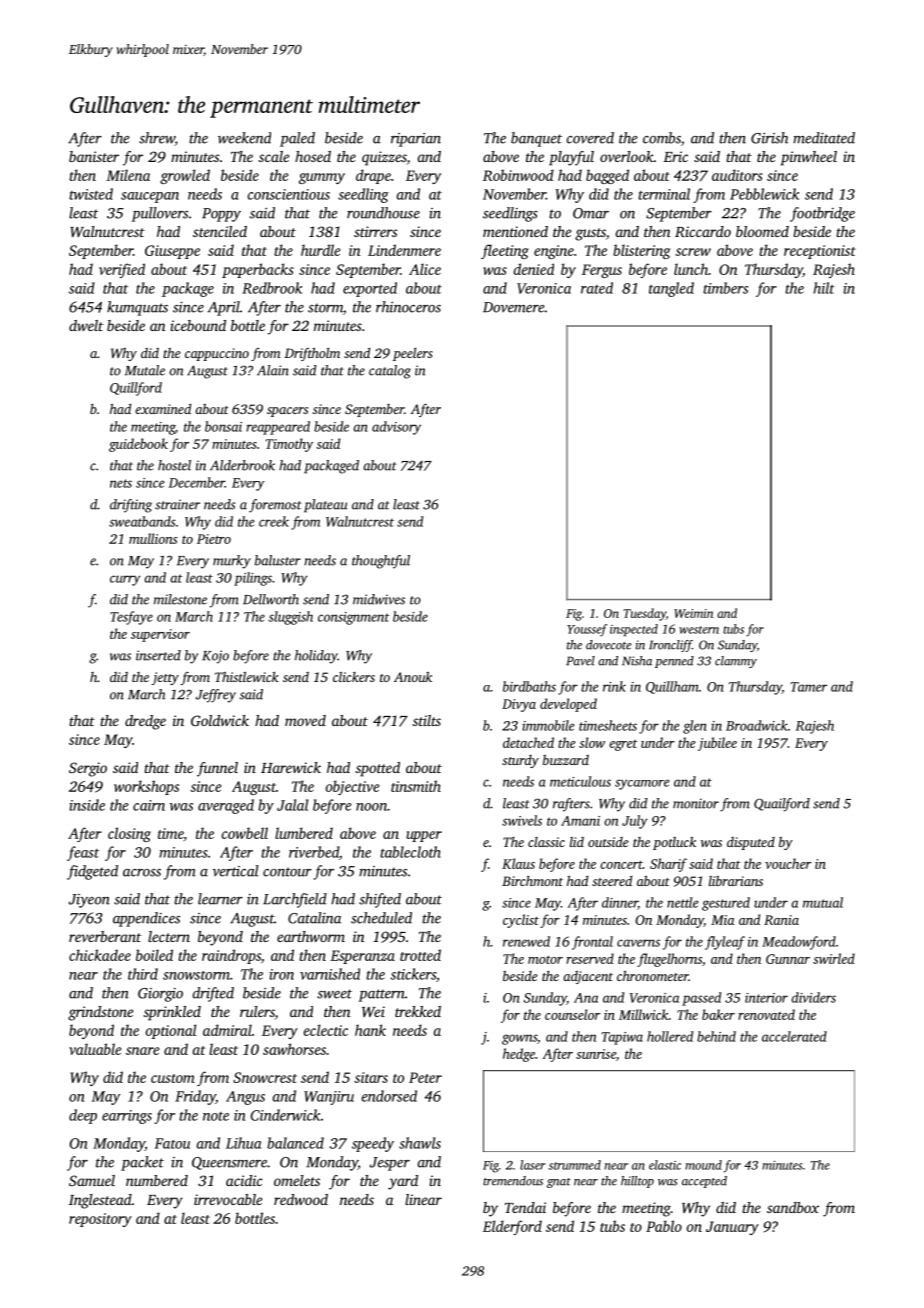 Image resolution: width=924 pixels, height=1308 pixels. Describe the element at coordinates (86, 325) in the screenshot. I see `dwelt` at that location.
